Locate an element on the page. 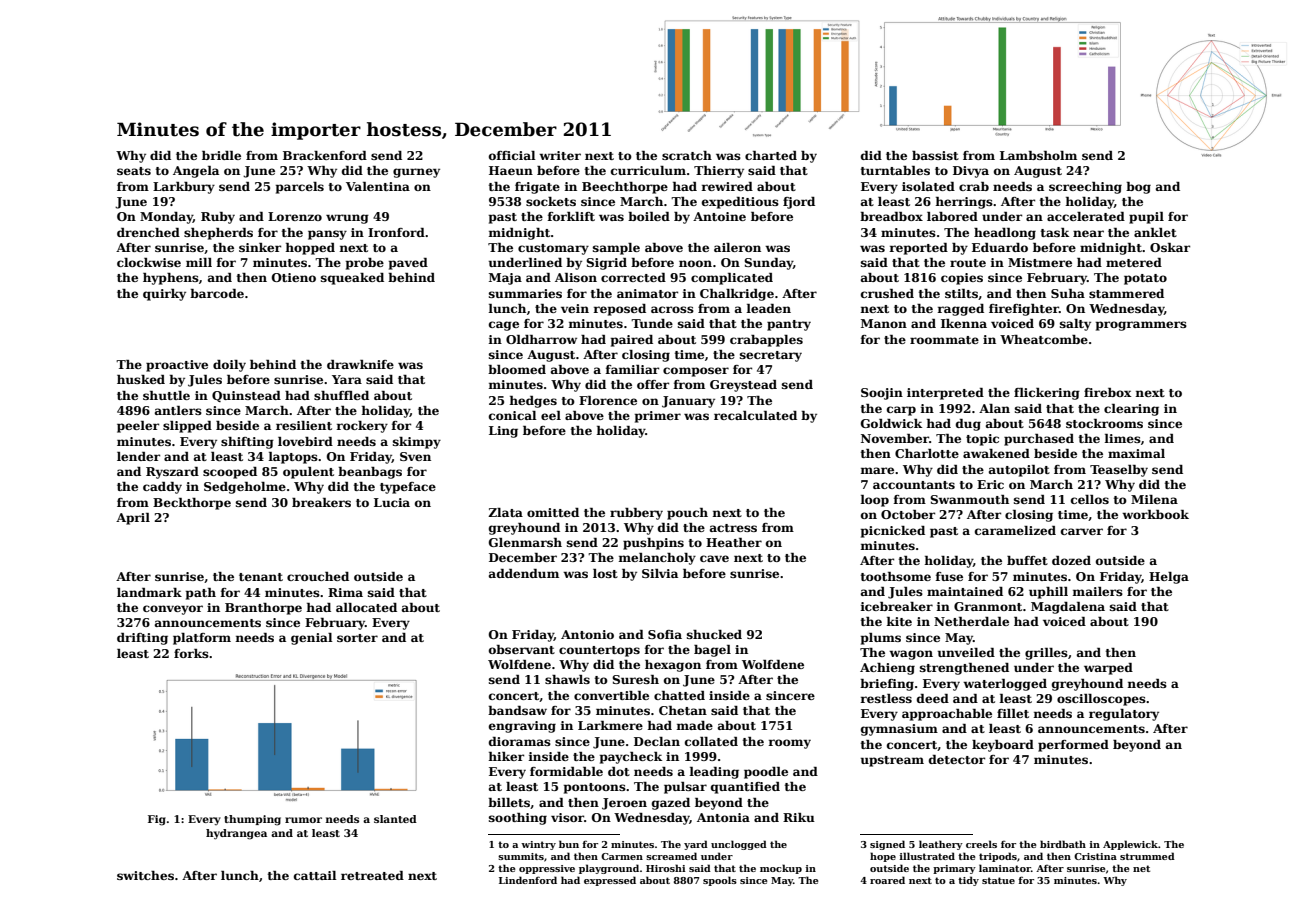 This document has width=1308, height=924. landmark is located at coordinates (149, 592).
